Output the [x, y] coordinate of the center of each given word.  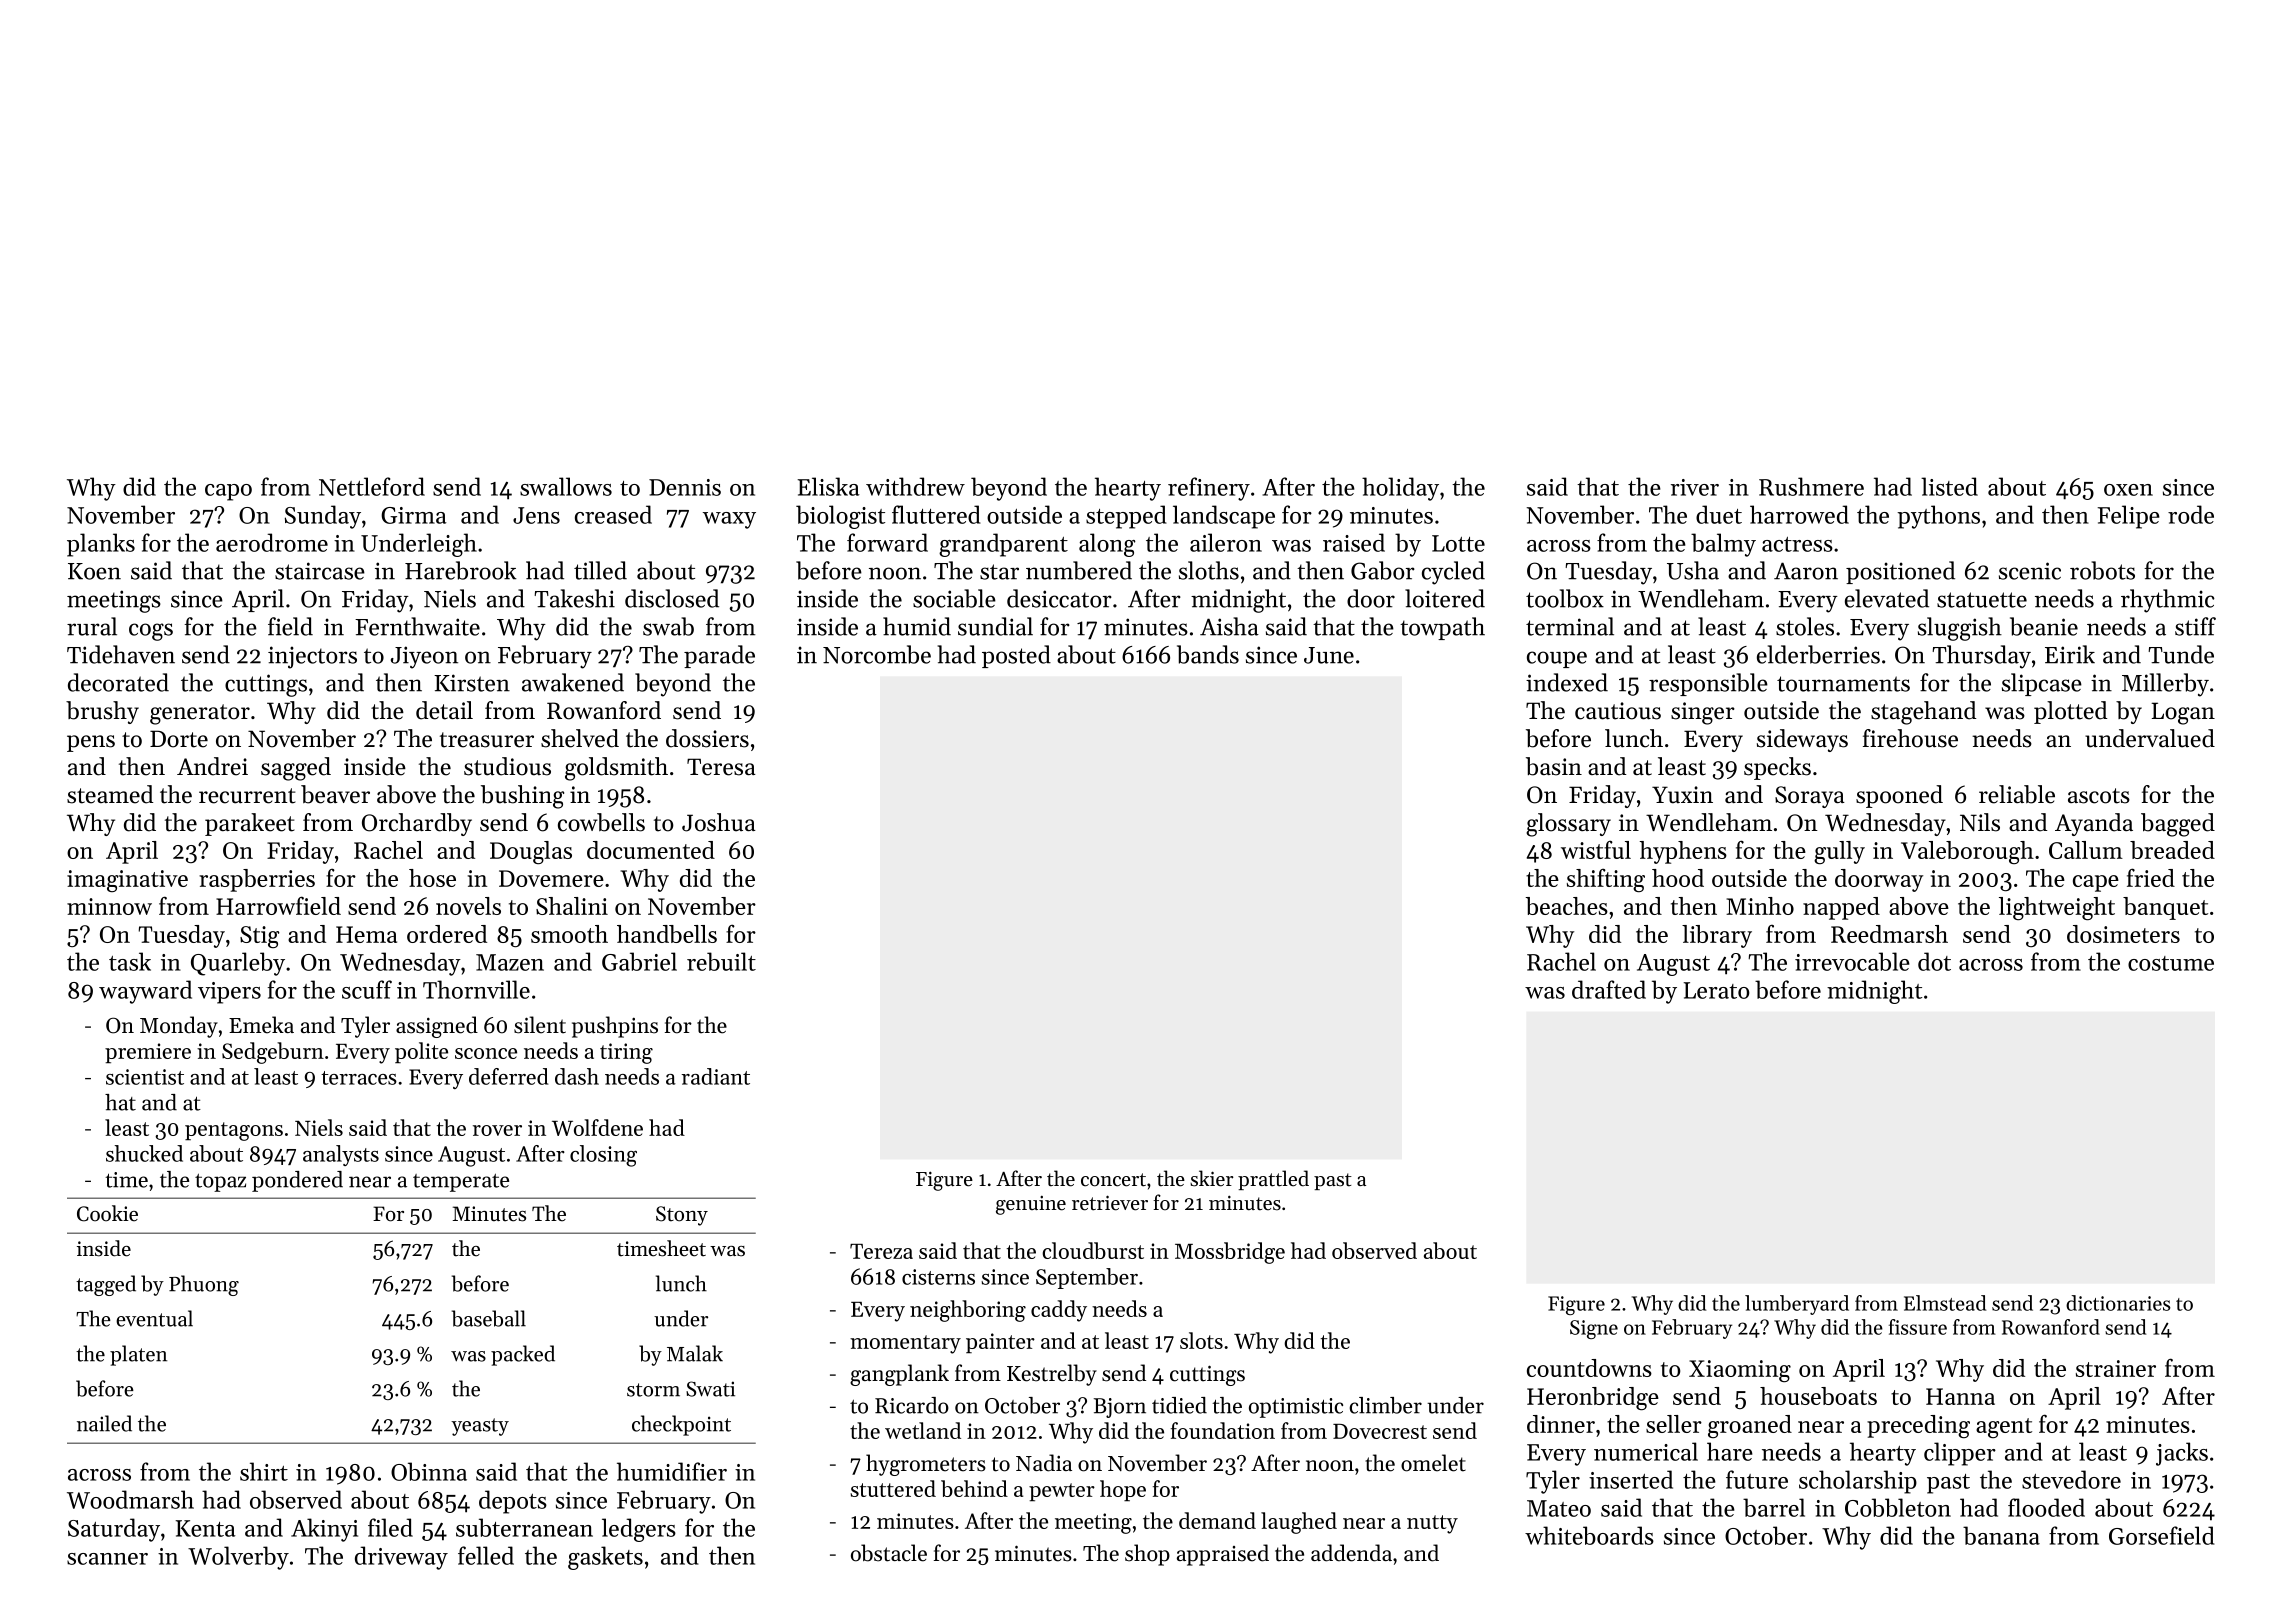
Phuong [204, 1285]
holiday [1400, 489]
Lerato [1717, 990]
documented [651, 850]
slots [1201, 1340]
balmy [1723, 545]
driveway [401, 1558]
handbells [667, 934]
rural [92, 626]
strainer [2116, 1368]
